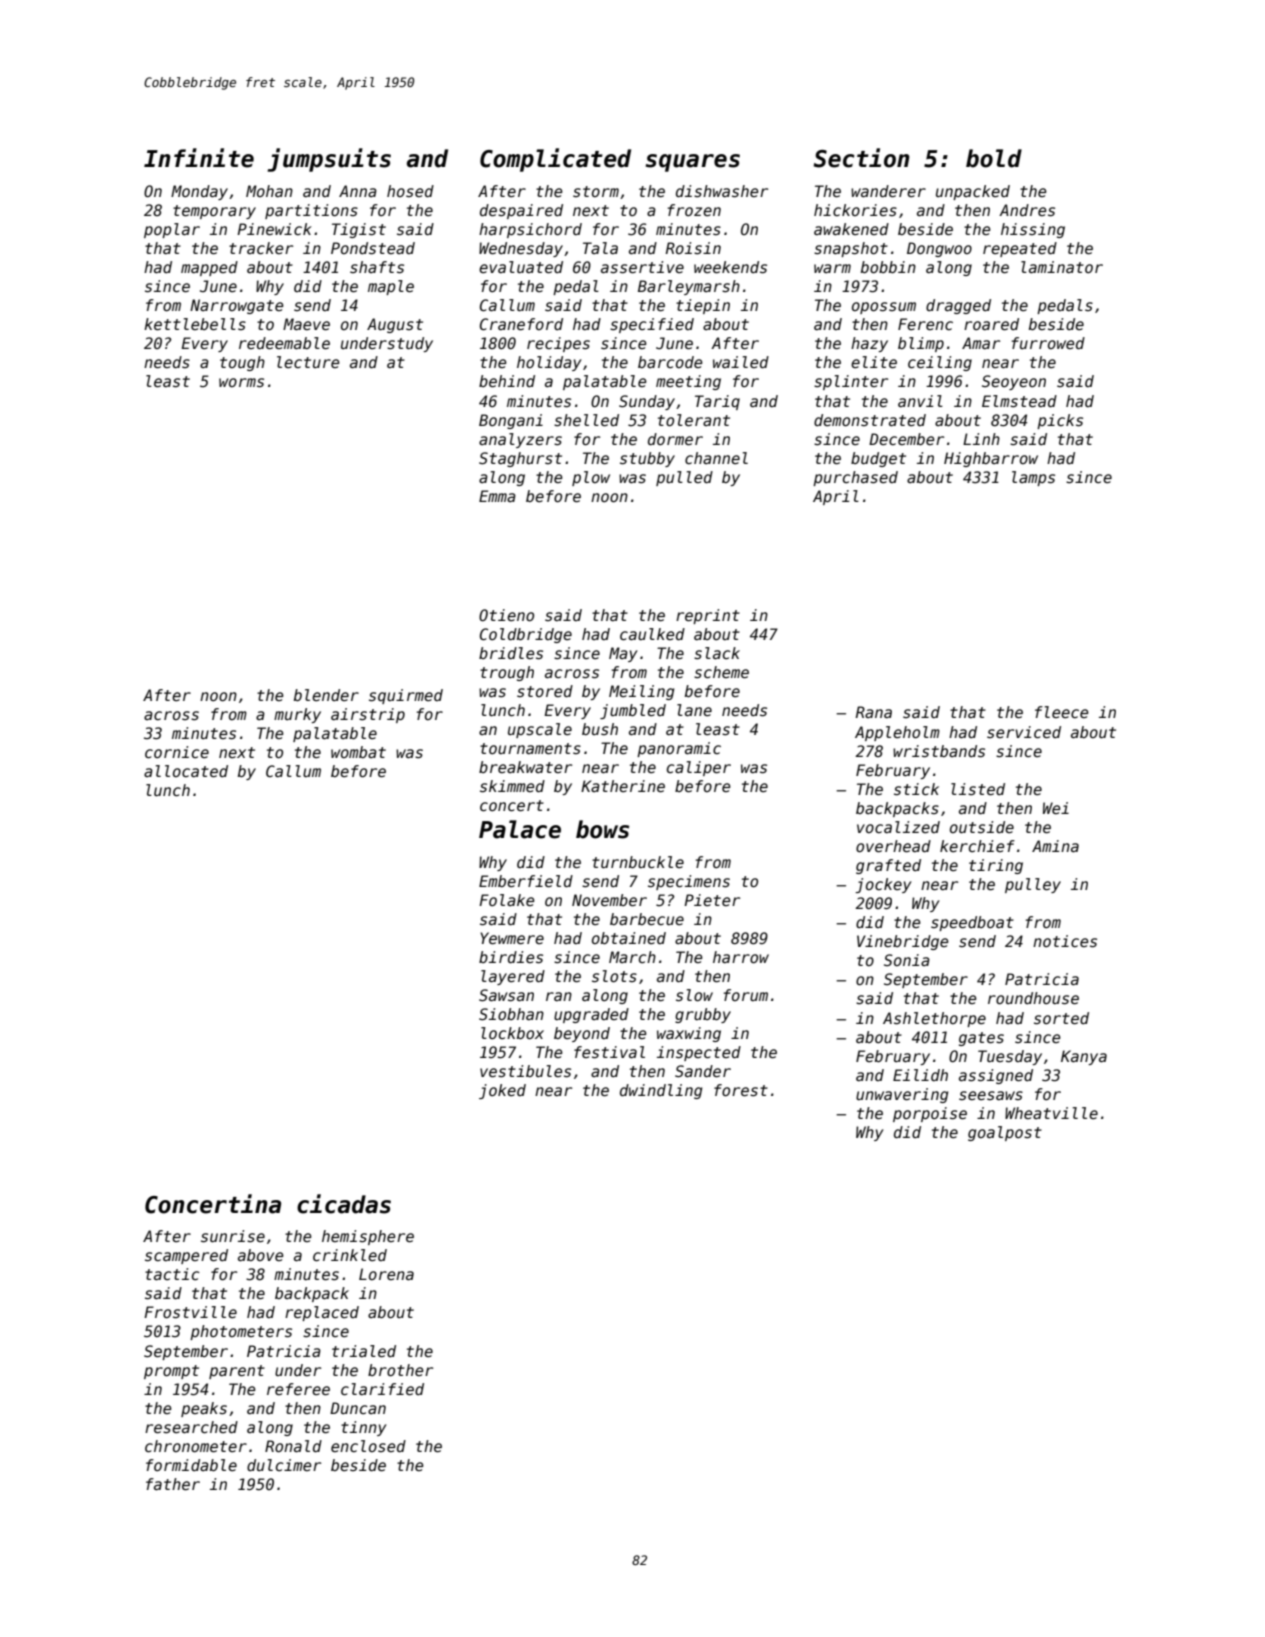 The image size is (1265, 1637). What do you see at coordinates (368, 1446) in the image?
I see `enclosed` at bounding box center [368, 1446].
